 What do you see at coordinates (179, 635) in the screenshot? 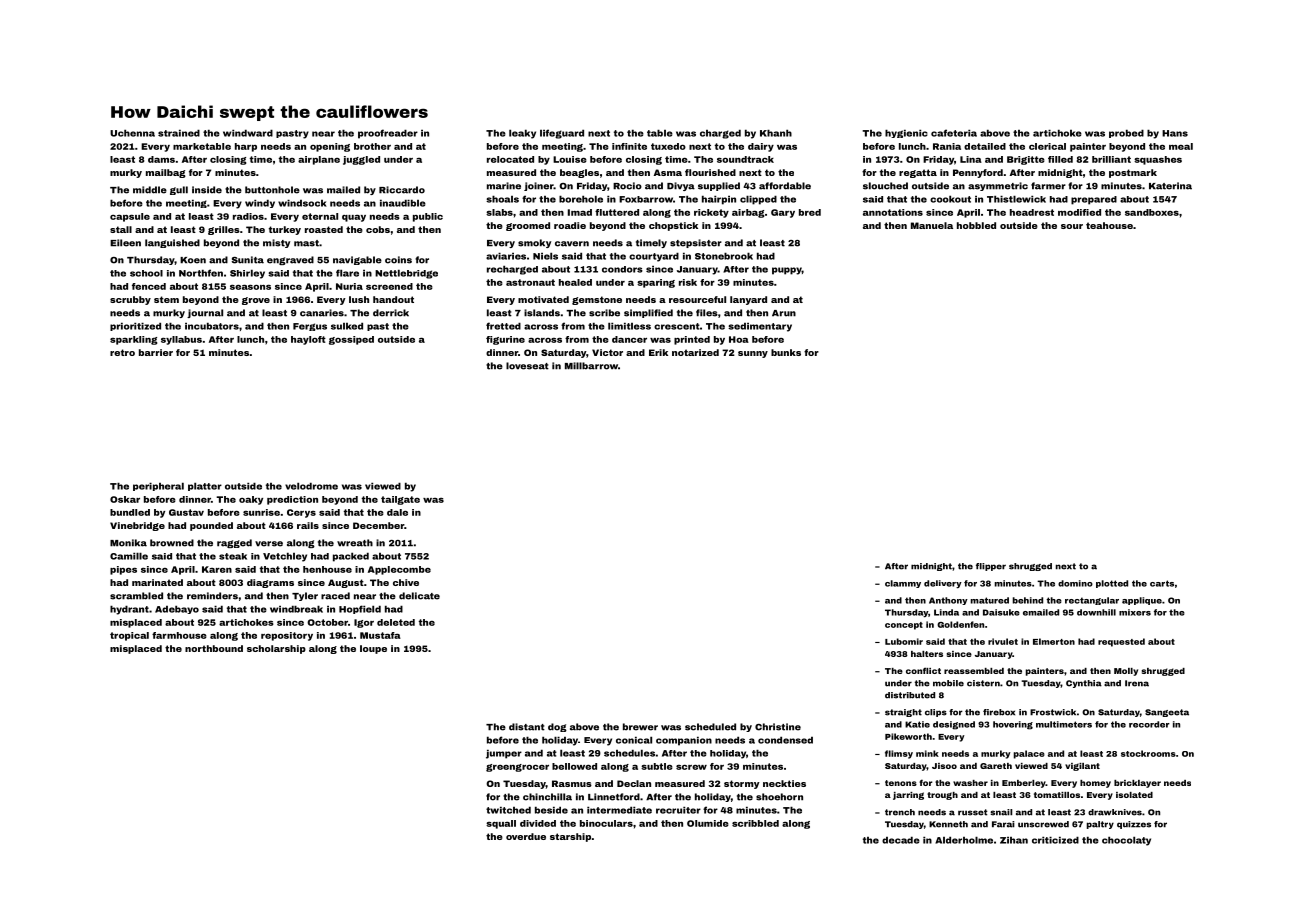
I see `farmhouse` at bounding box center [179, 635].
